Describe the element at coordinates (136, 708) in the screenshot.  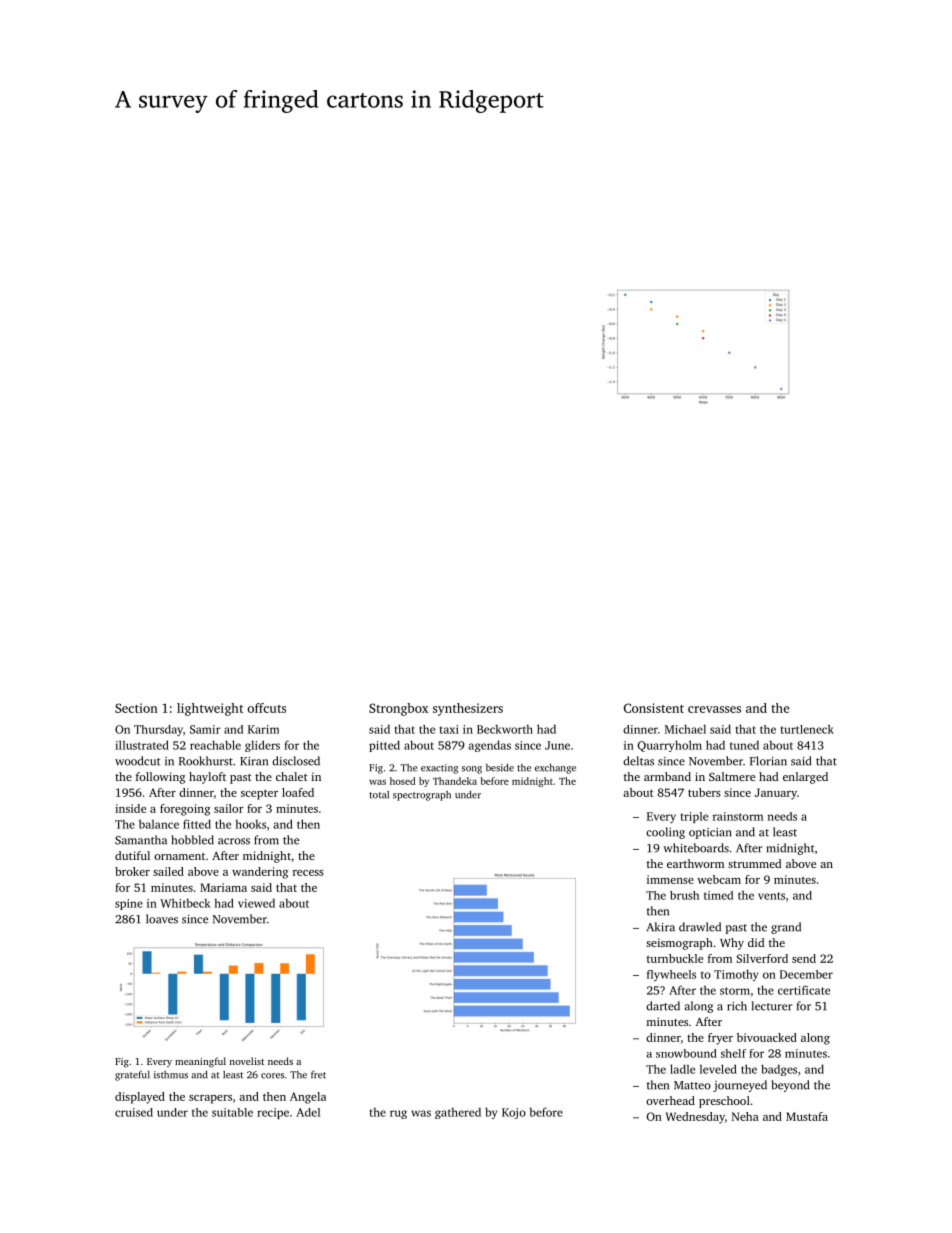
I see `Section` at that location.
